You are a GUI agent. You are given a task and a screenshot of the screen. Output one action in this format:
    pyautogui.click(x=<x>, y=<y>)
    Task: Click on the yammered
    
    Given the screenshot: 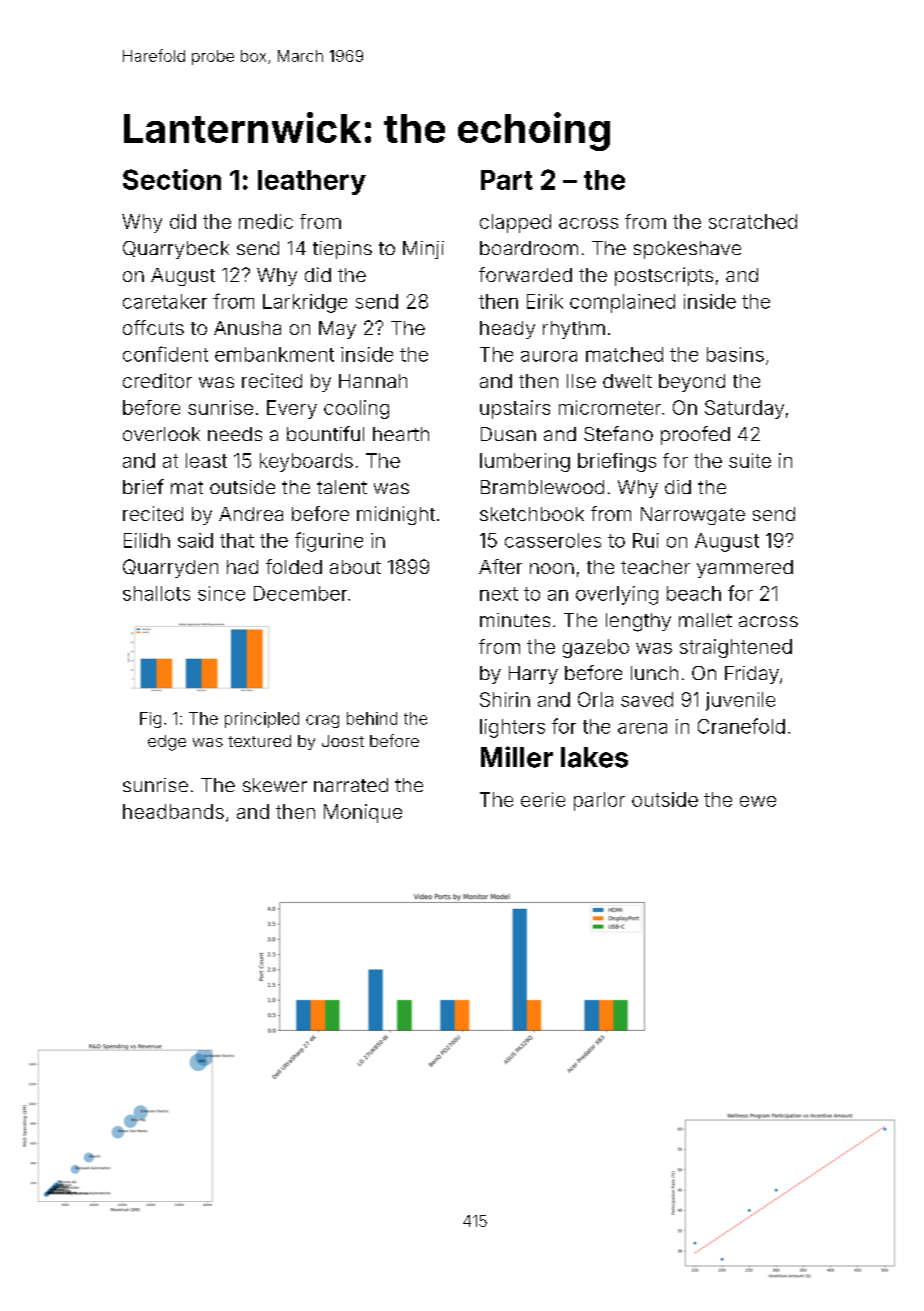 What is the action you would take?
    pyautogui.click(x=745, y=569)
